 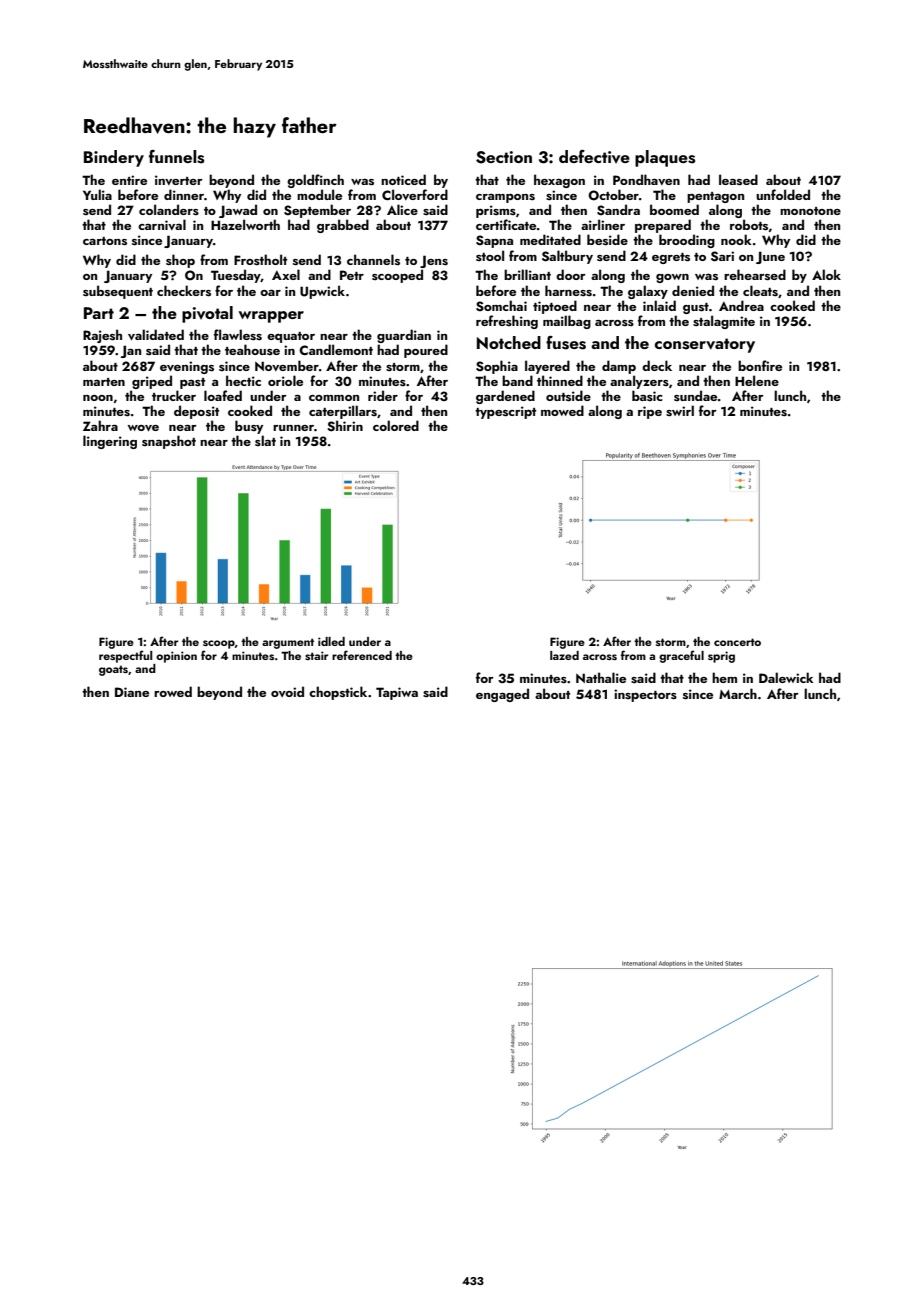 What do you see at coordinates (180, 261) in the screenshot?
I see `shop` at bounding box center [180, 261].
